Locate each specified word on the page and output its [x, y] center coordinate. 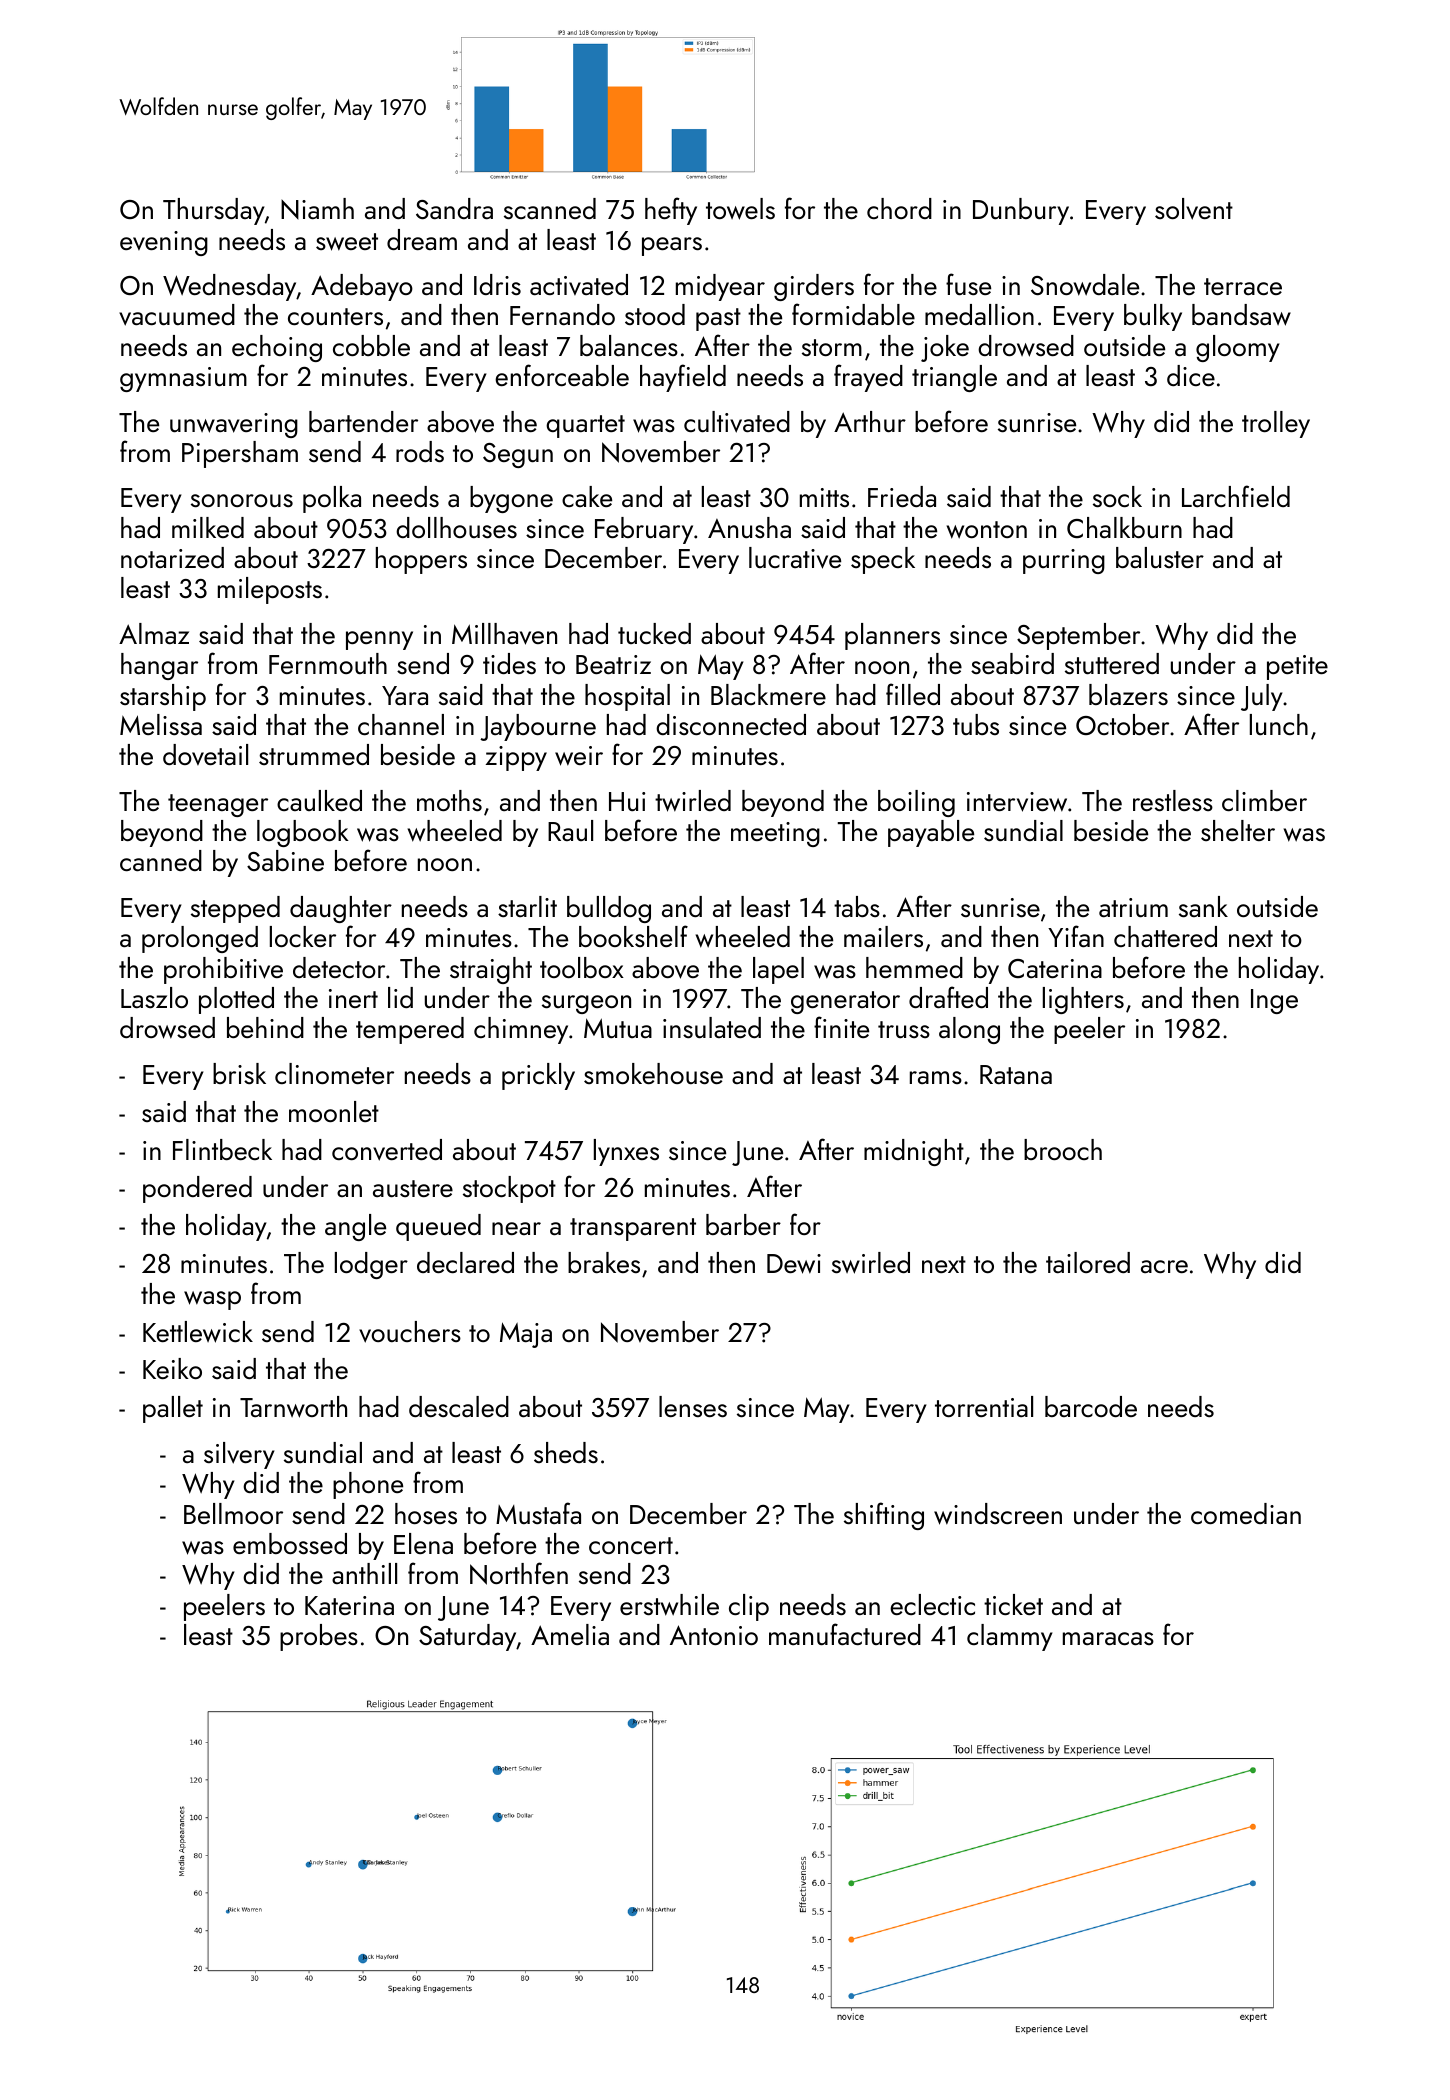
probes [319, 1637]
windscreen [998, 1514]
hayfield [683, 378]
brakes [604, 1262]
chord [899, 208]
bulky [1153, 317]
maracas [1108, 1638]
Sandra [454, 208]
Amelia [570, 1634]
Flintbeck [222, 1149]
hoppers [421, 560]
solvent [1194, 209]
